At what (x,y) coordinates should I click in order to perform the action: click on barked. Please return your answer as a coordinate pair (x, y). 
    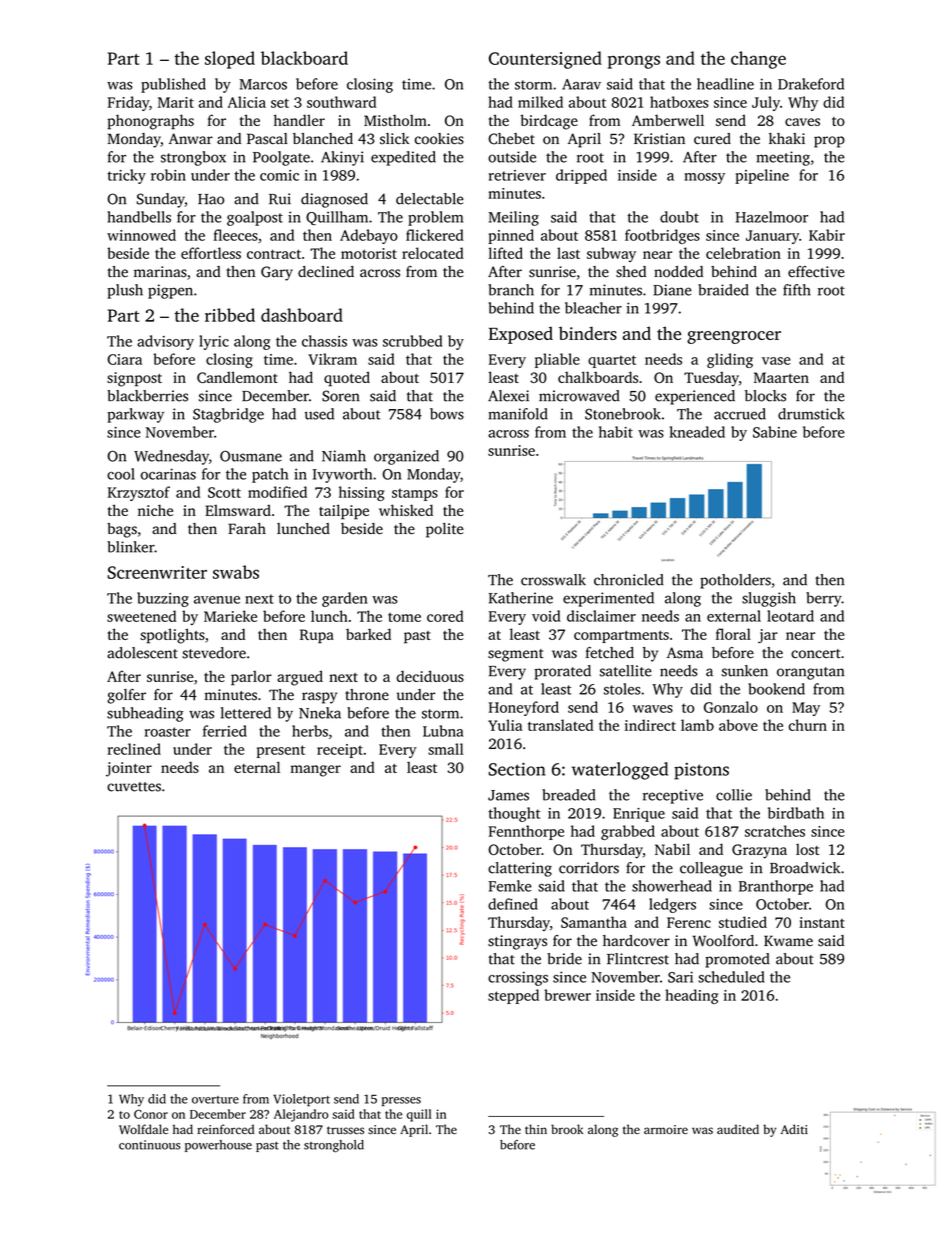
    Looking at the image, I should click on (368, 634).
